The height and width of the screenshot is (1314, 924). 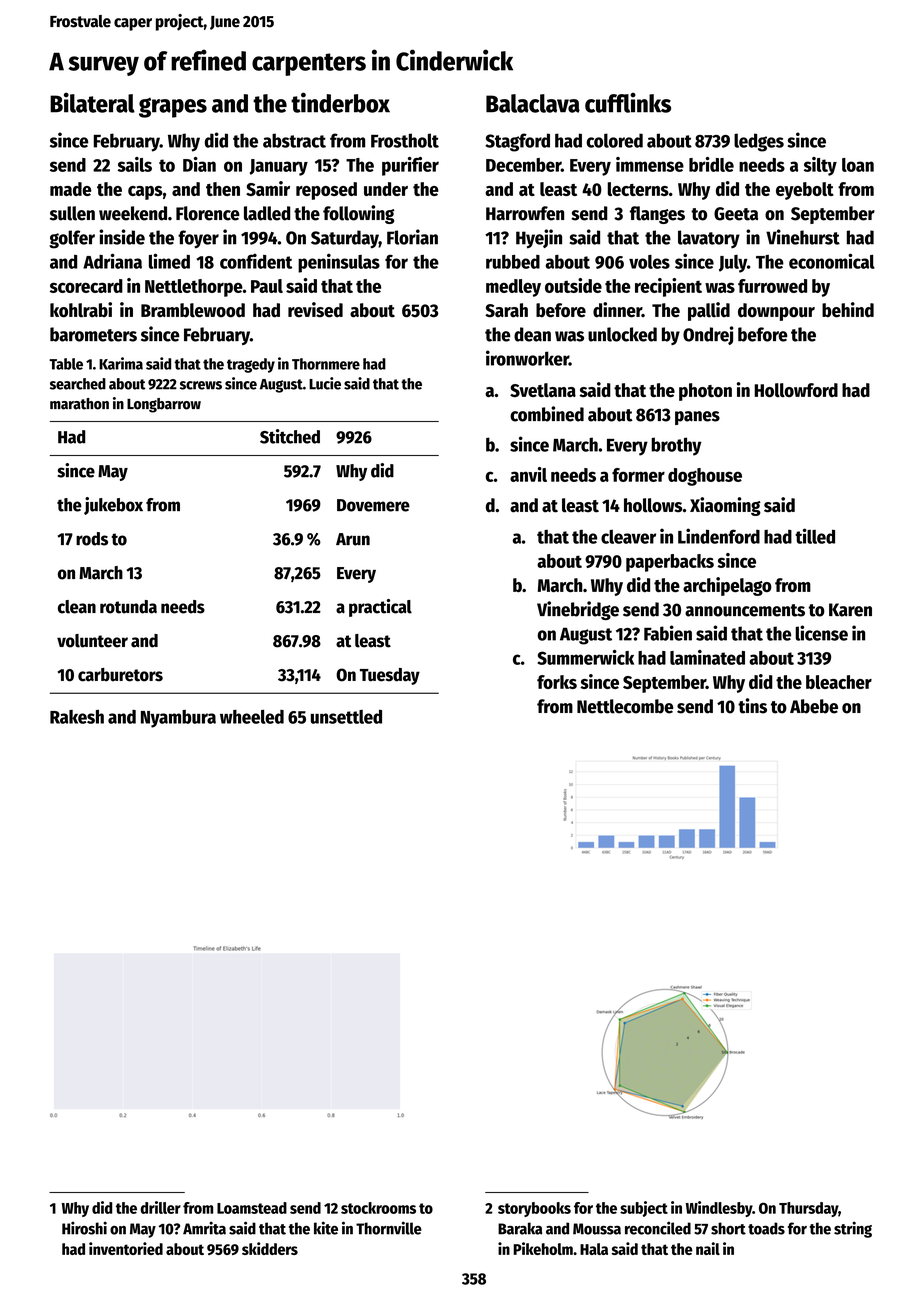 What do you see at coordinates (160, 1207) in the screenshot?
I see `driller` at bounding box center [160, 1207].
